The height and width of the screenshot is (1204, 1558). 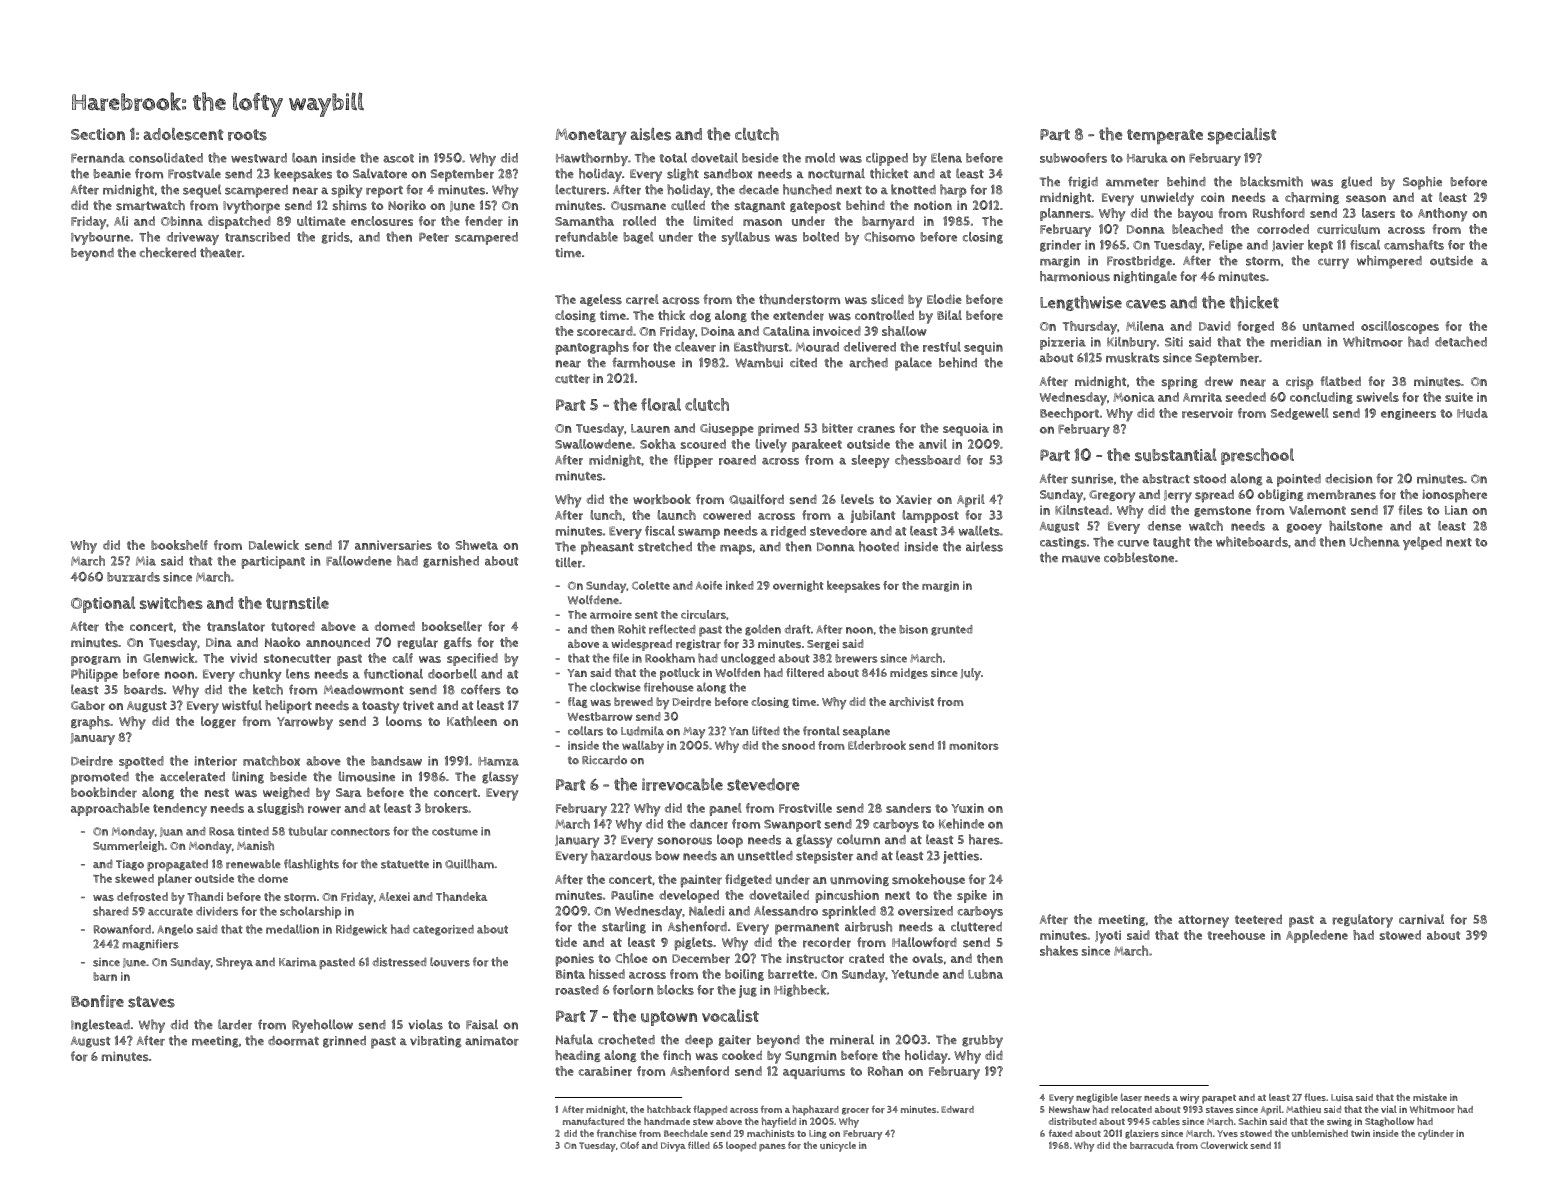 What do you see at coordinates (167, 252) in the screenshot?
I see `checkered` at bounding box center [167, 252].
